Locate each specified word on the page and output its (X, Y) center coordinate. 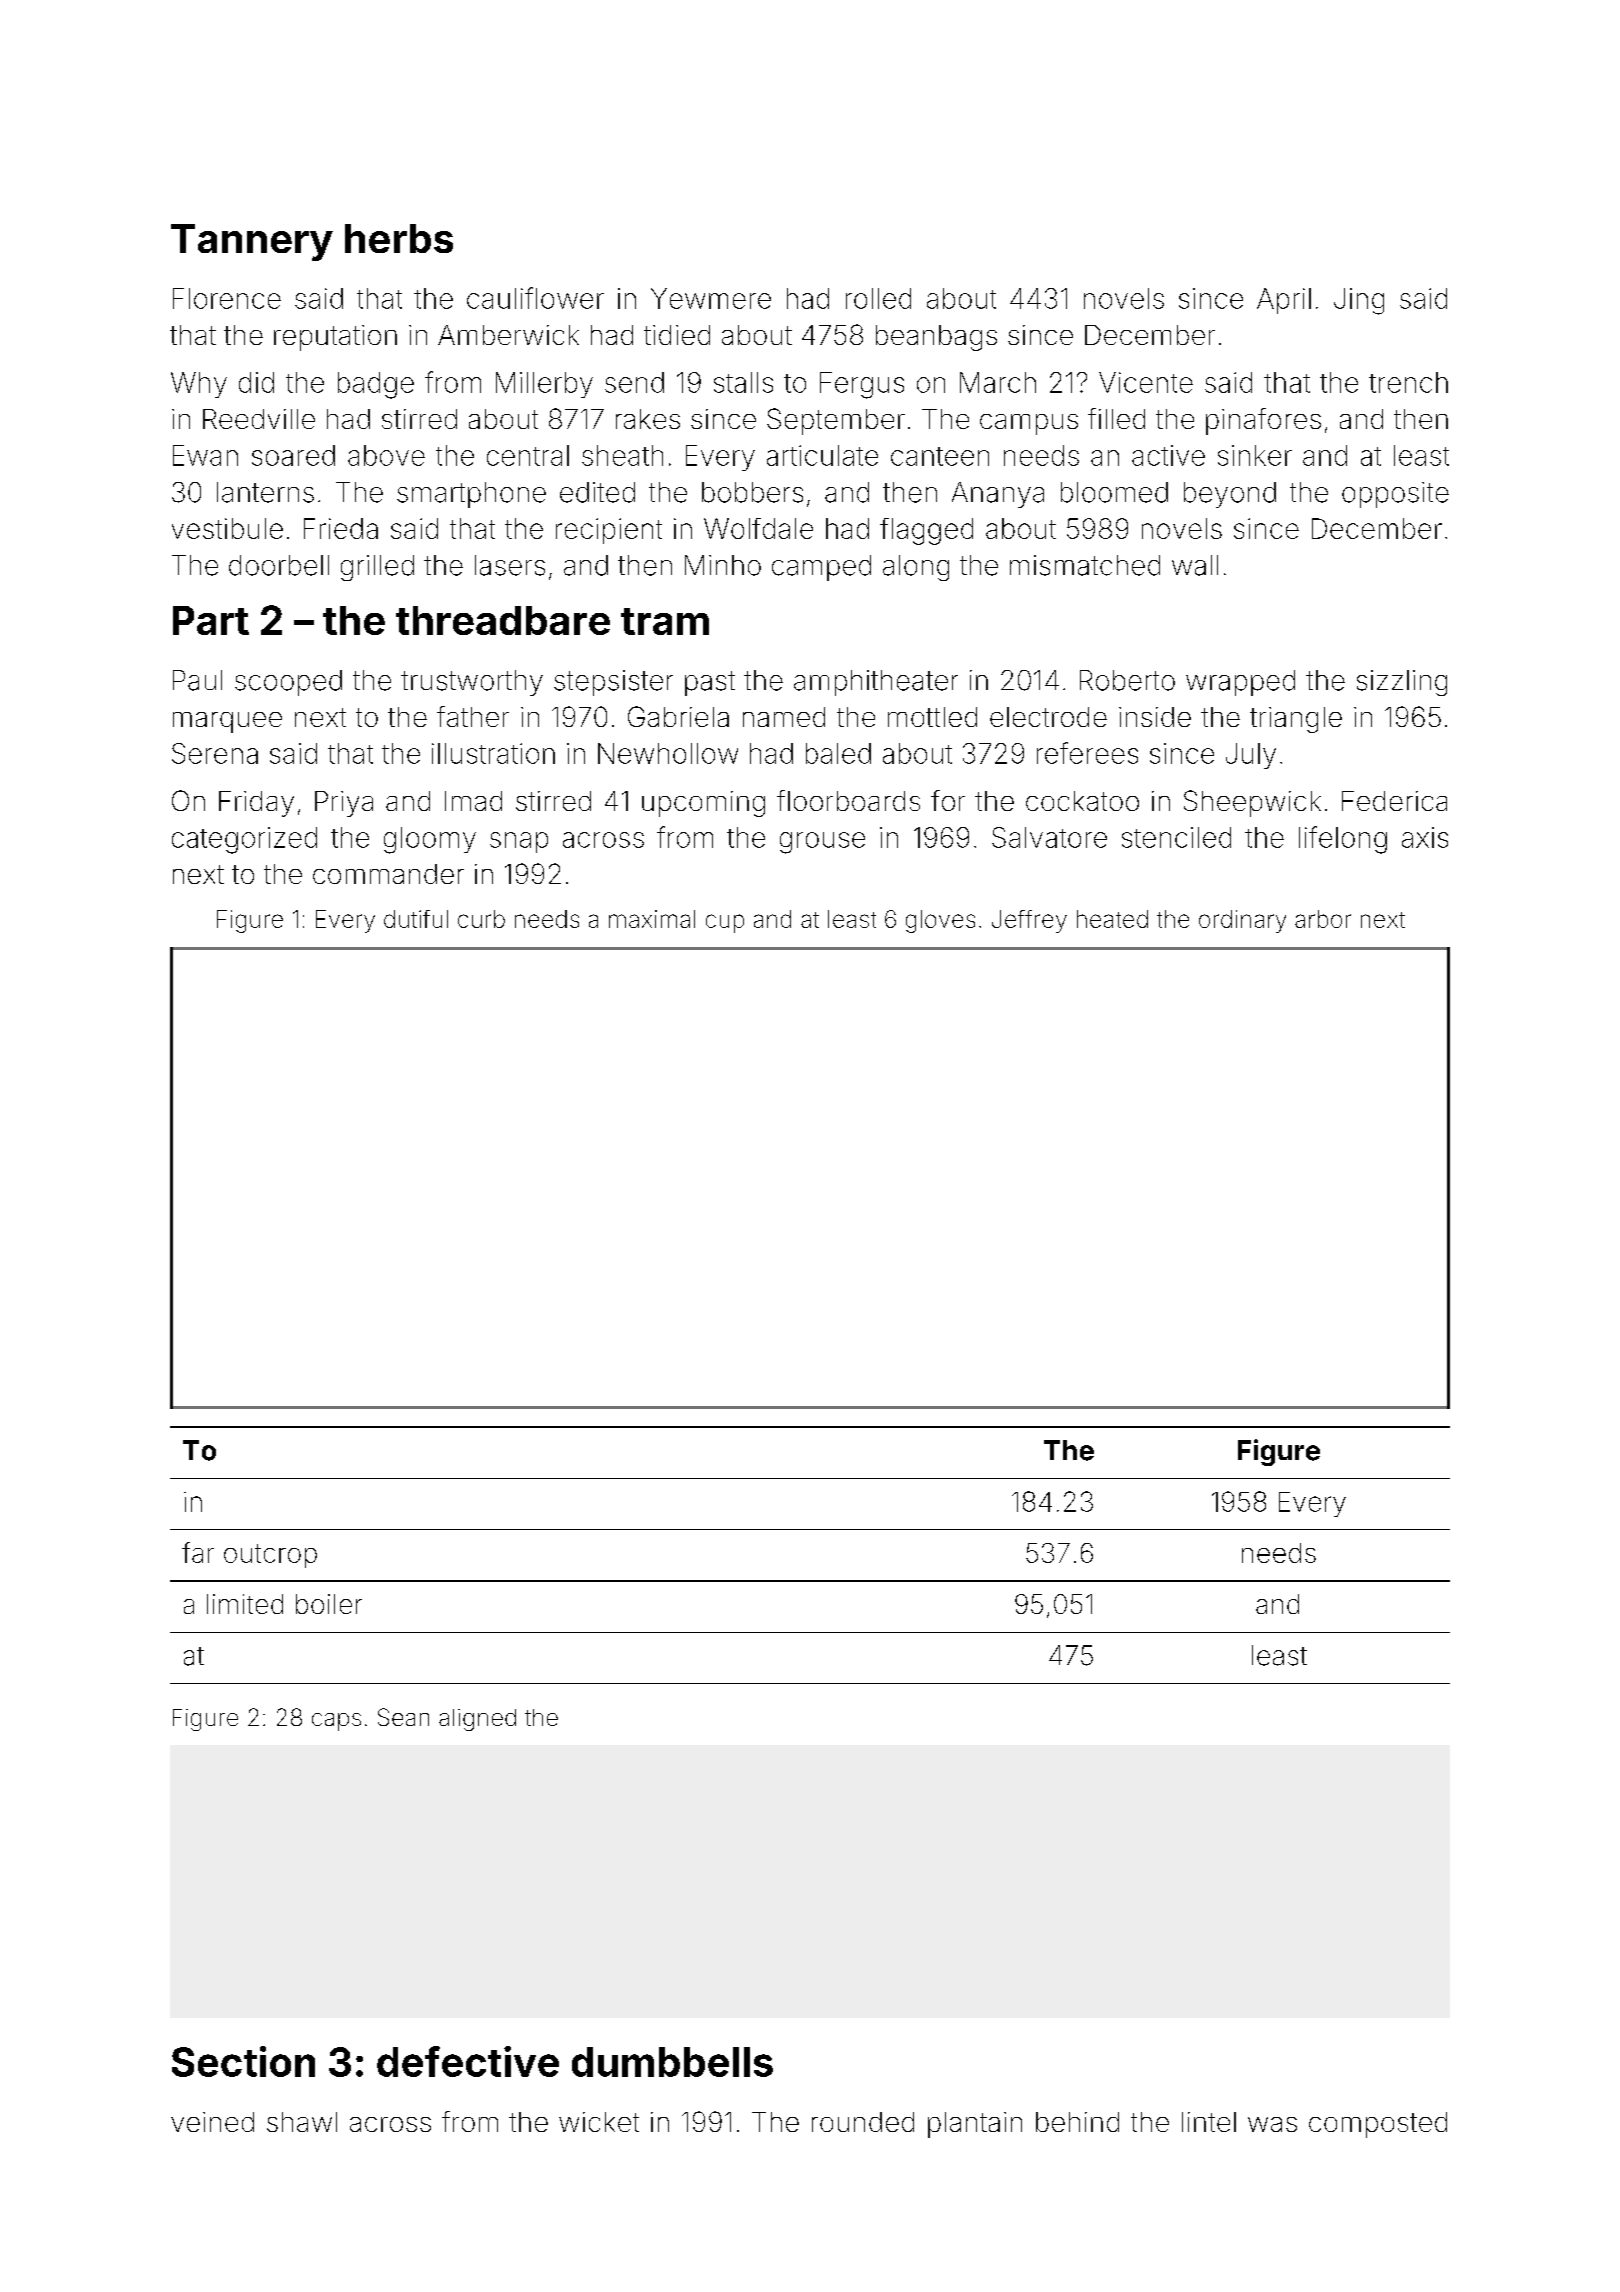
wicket (599, 2122)
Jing (1359, 301)
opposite (1395, 495)
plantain (975, 2125)
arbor (1323, 919)
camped (821, 568)
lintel (1209, 2122)
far (198, 1552)
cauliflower (535, 298)
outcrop (270, 1556)
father (473, 716)
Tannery (252, 242)
